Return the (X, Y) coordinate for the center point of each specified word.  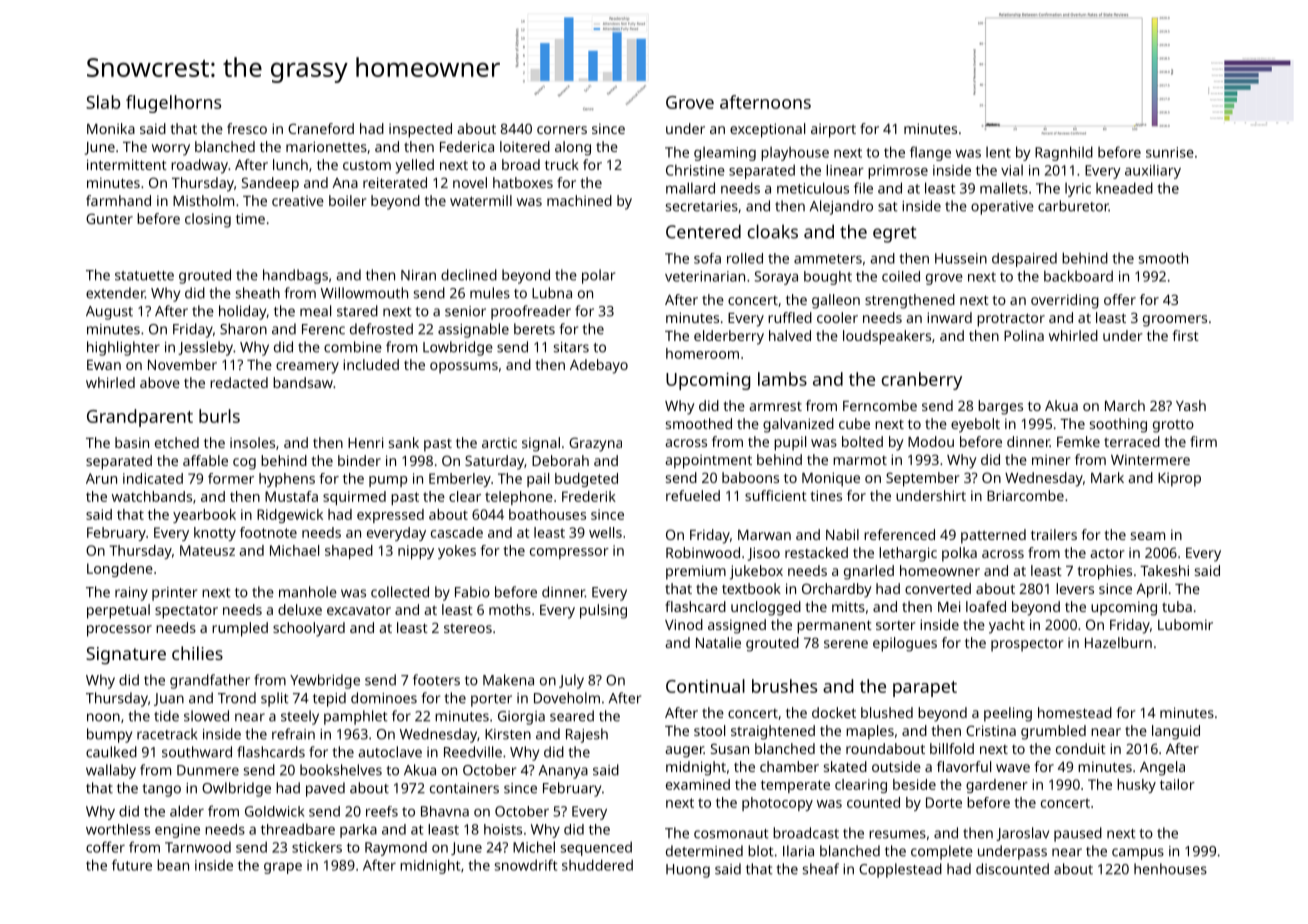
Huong (688, 871)
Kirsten (508, 734)
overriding (1065, 301)
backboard (1078, 276)
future (132, 865)
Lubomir (1185, 624)
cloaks (773, 231)
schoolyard (309, 629)
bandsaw (303, 382)
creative (298, 200)
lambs (782, 379)
